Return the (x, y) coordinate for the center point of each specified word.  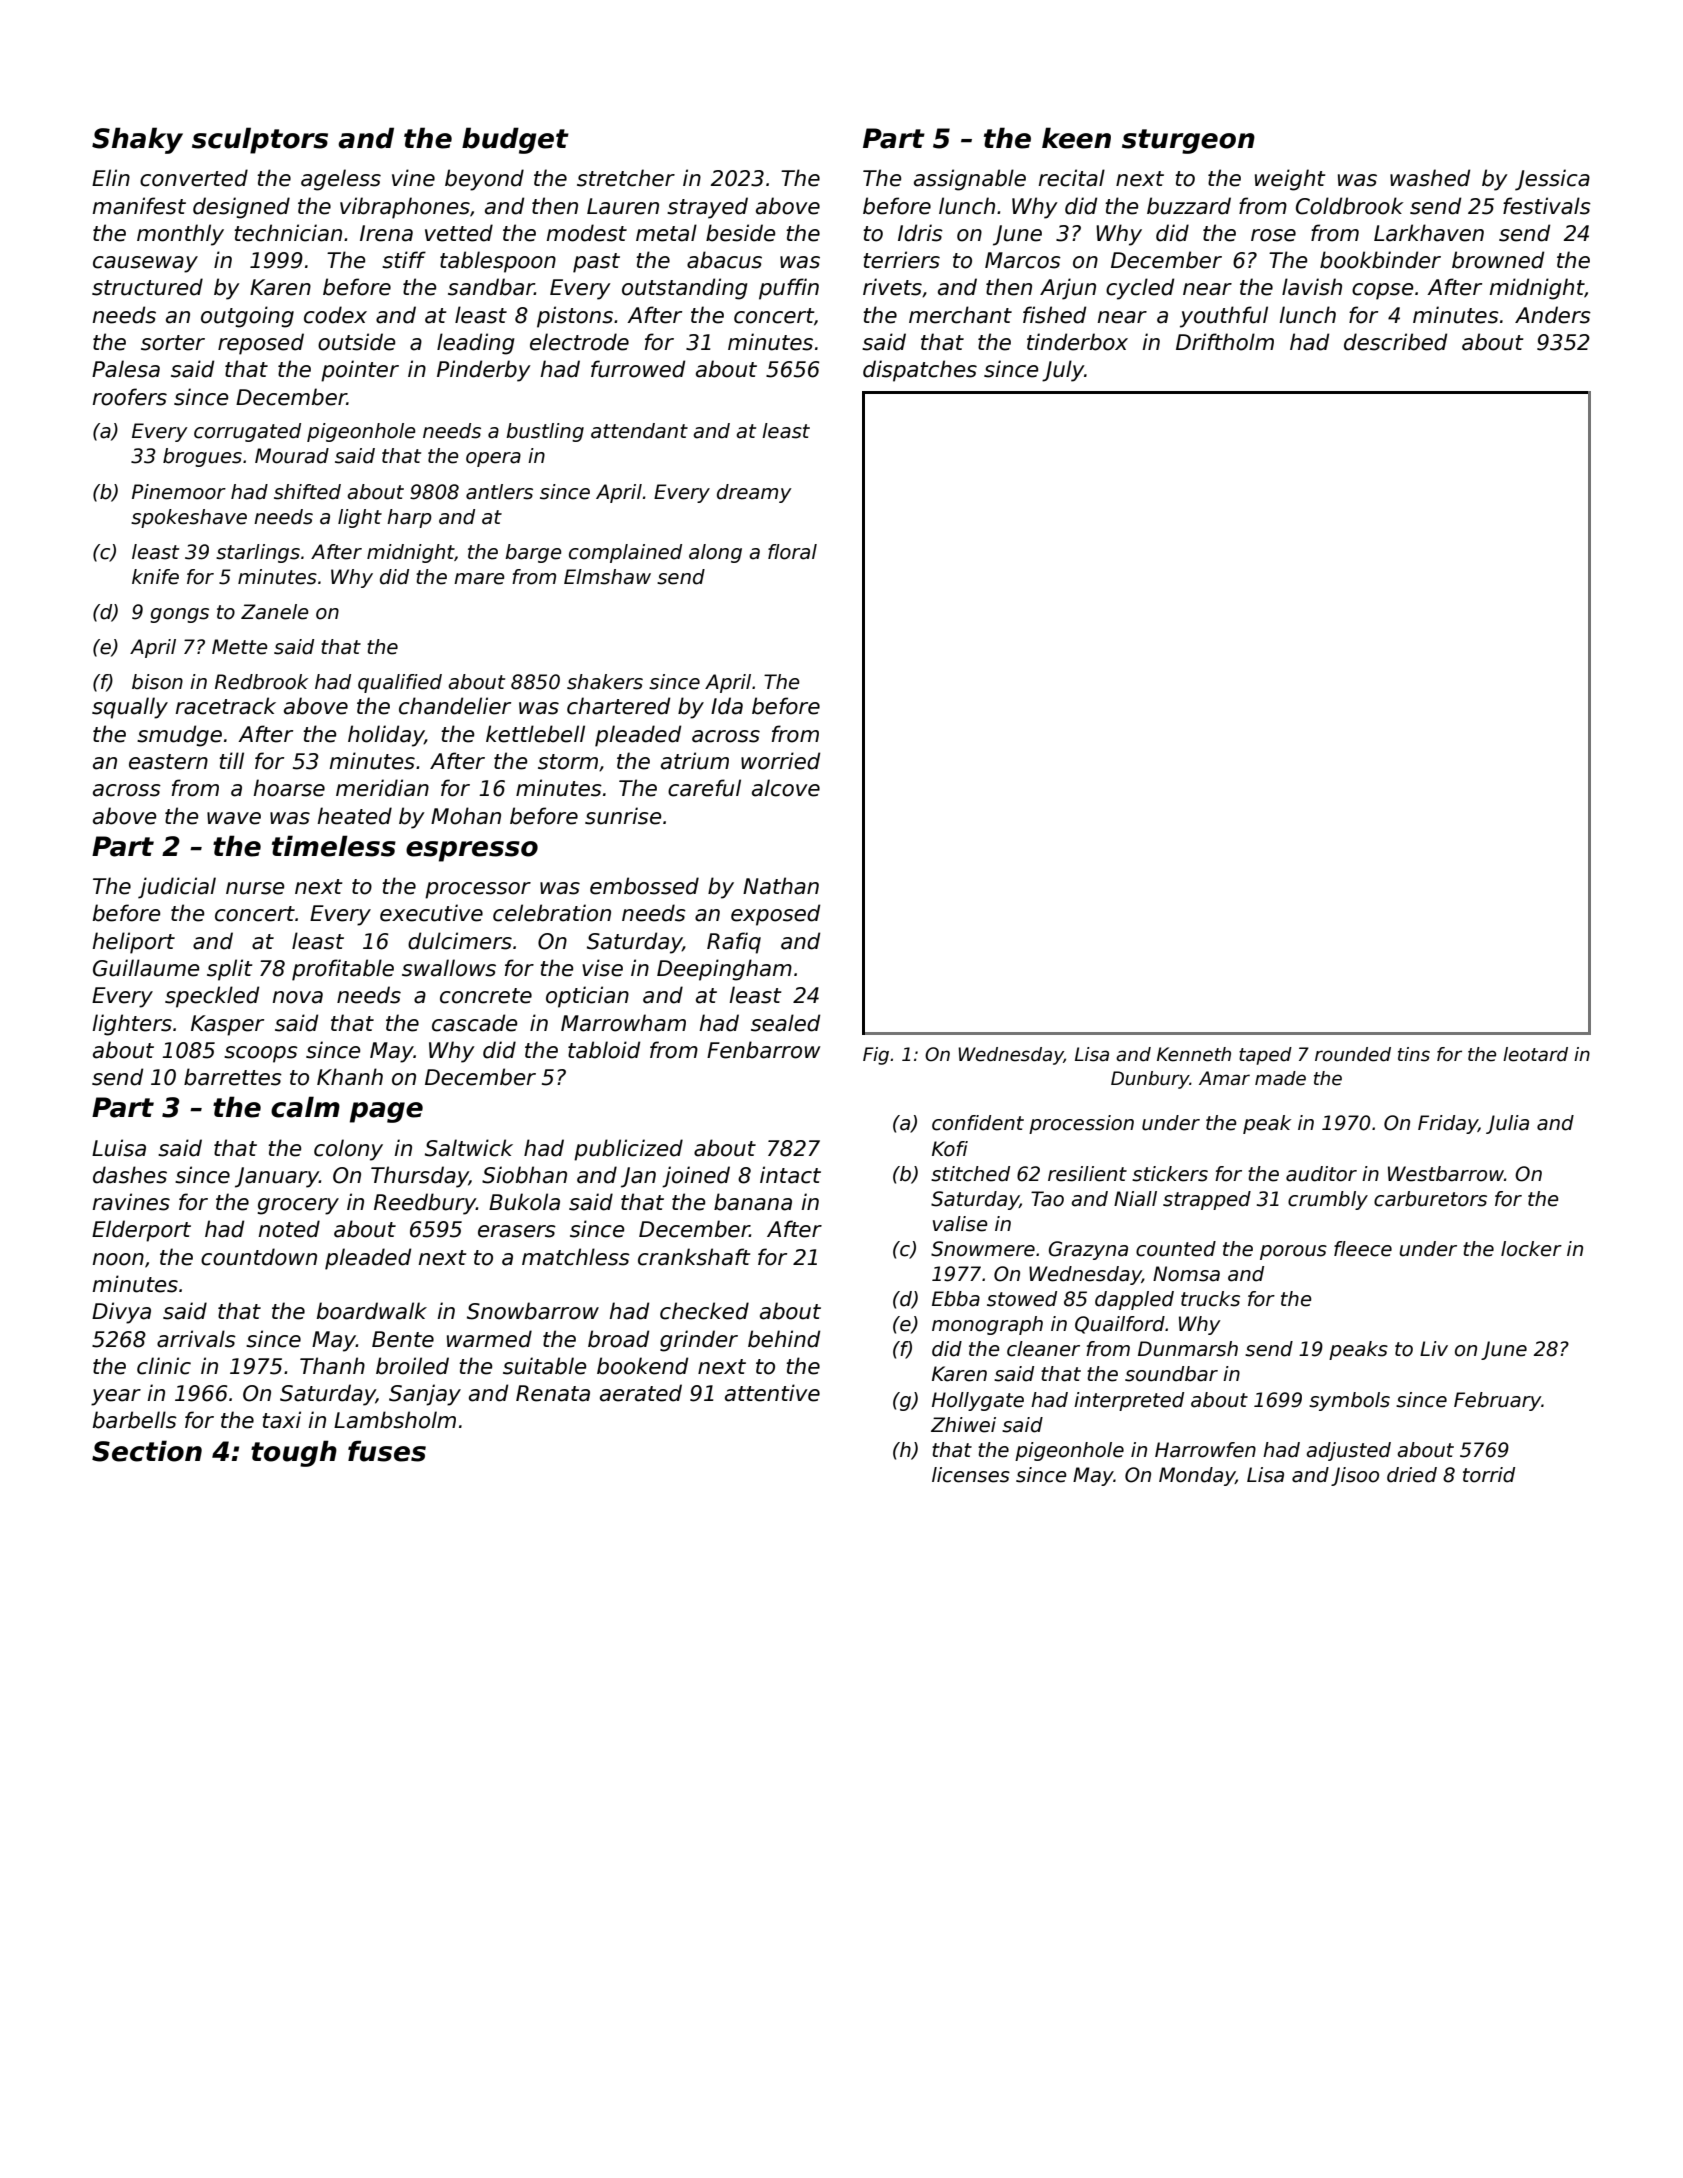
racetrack (225, 706)
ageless (341, 180)
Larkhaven (1429, 233)
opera (493, 459)
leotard (1535, 1054)
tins (1414, 1054)
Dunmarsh (1188, 1349)
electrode (579, 342)
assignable (970, 180)
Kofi (950, 1149)
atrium (695, 761)
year (116, 1397)
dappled (1134, 1300)
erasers (517, 1231)
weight (1290, 180)
